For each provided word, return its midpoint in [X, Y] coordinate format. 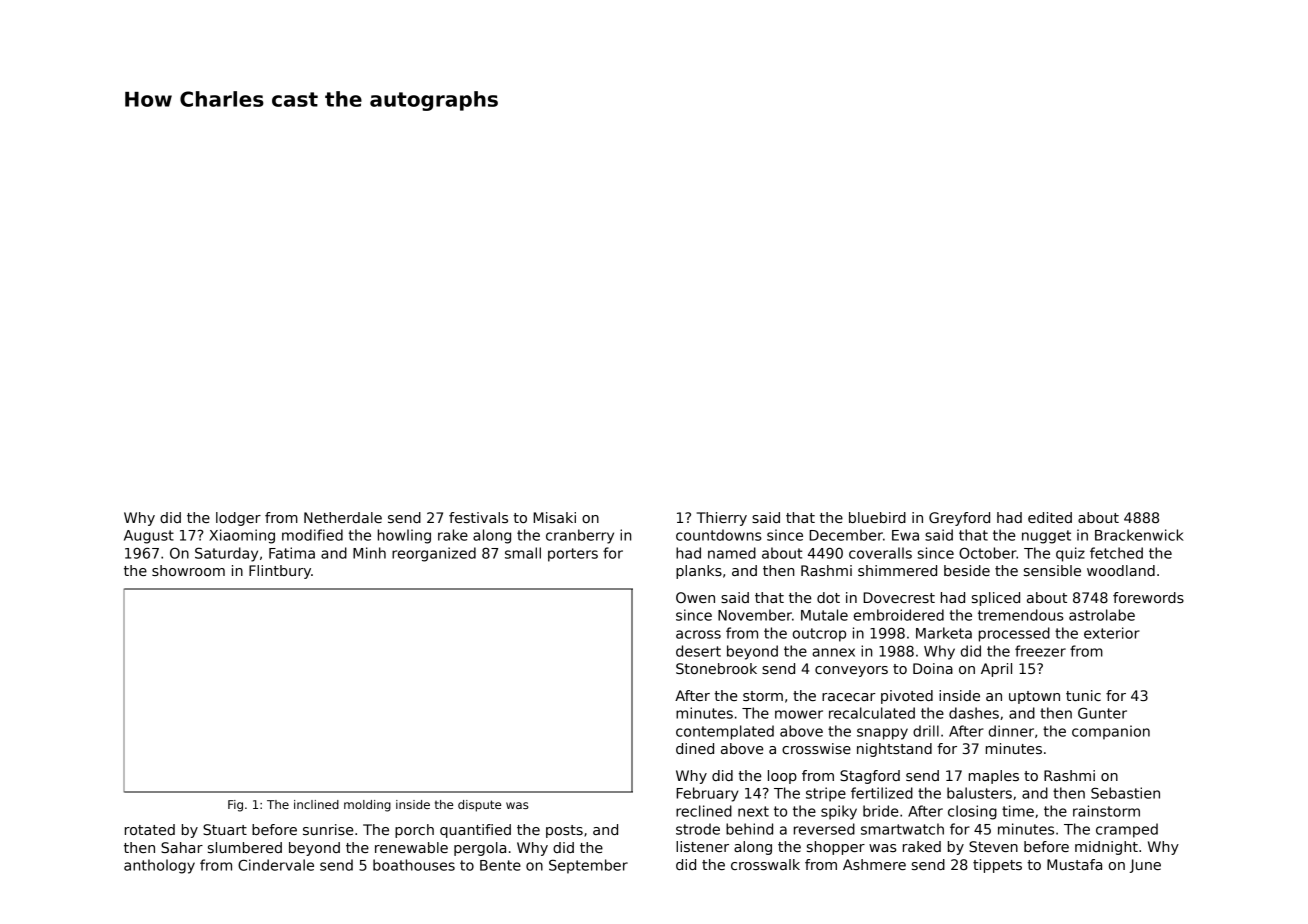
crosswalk [765, 864]
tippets [997, 866]
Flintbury [280, 572]
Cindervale [276, 865]
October [988, 553]
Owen [695, 597]
